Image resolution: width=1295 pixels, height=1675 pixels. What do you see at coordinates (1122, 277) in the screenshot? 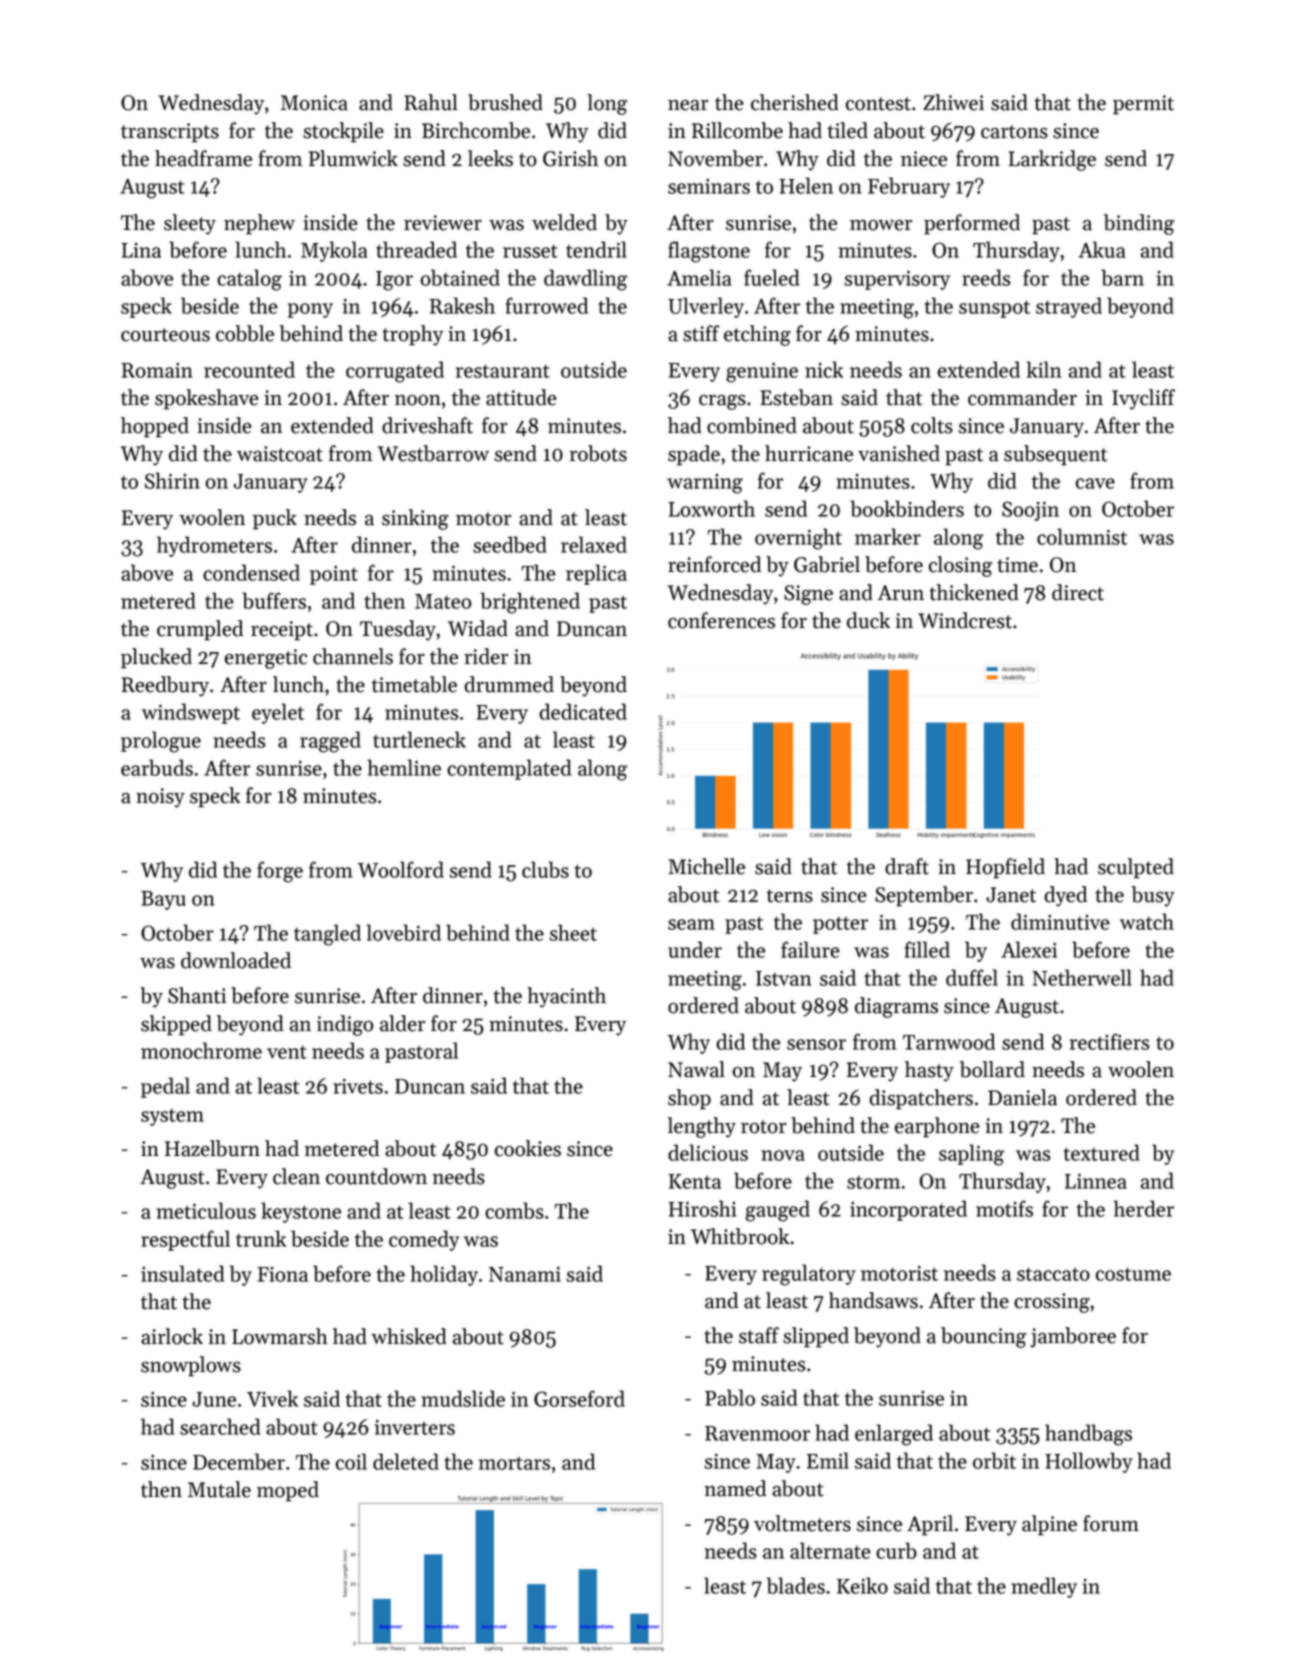
I see `barn` at bounding box center [1122, 277].
